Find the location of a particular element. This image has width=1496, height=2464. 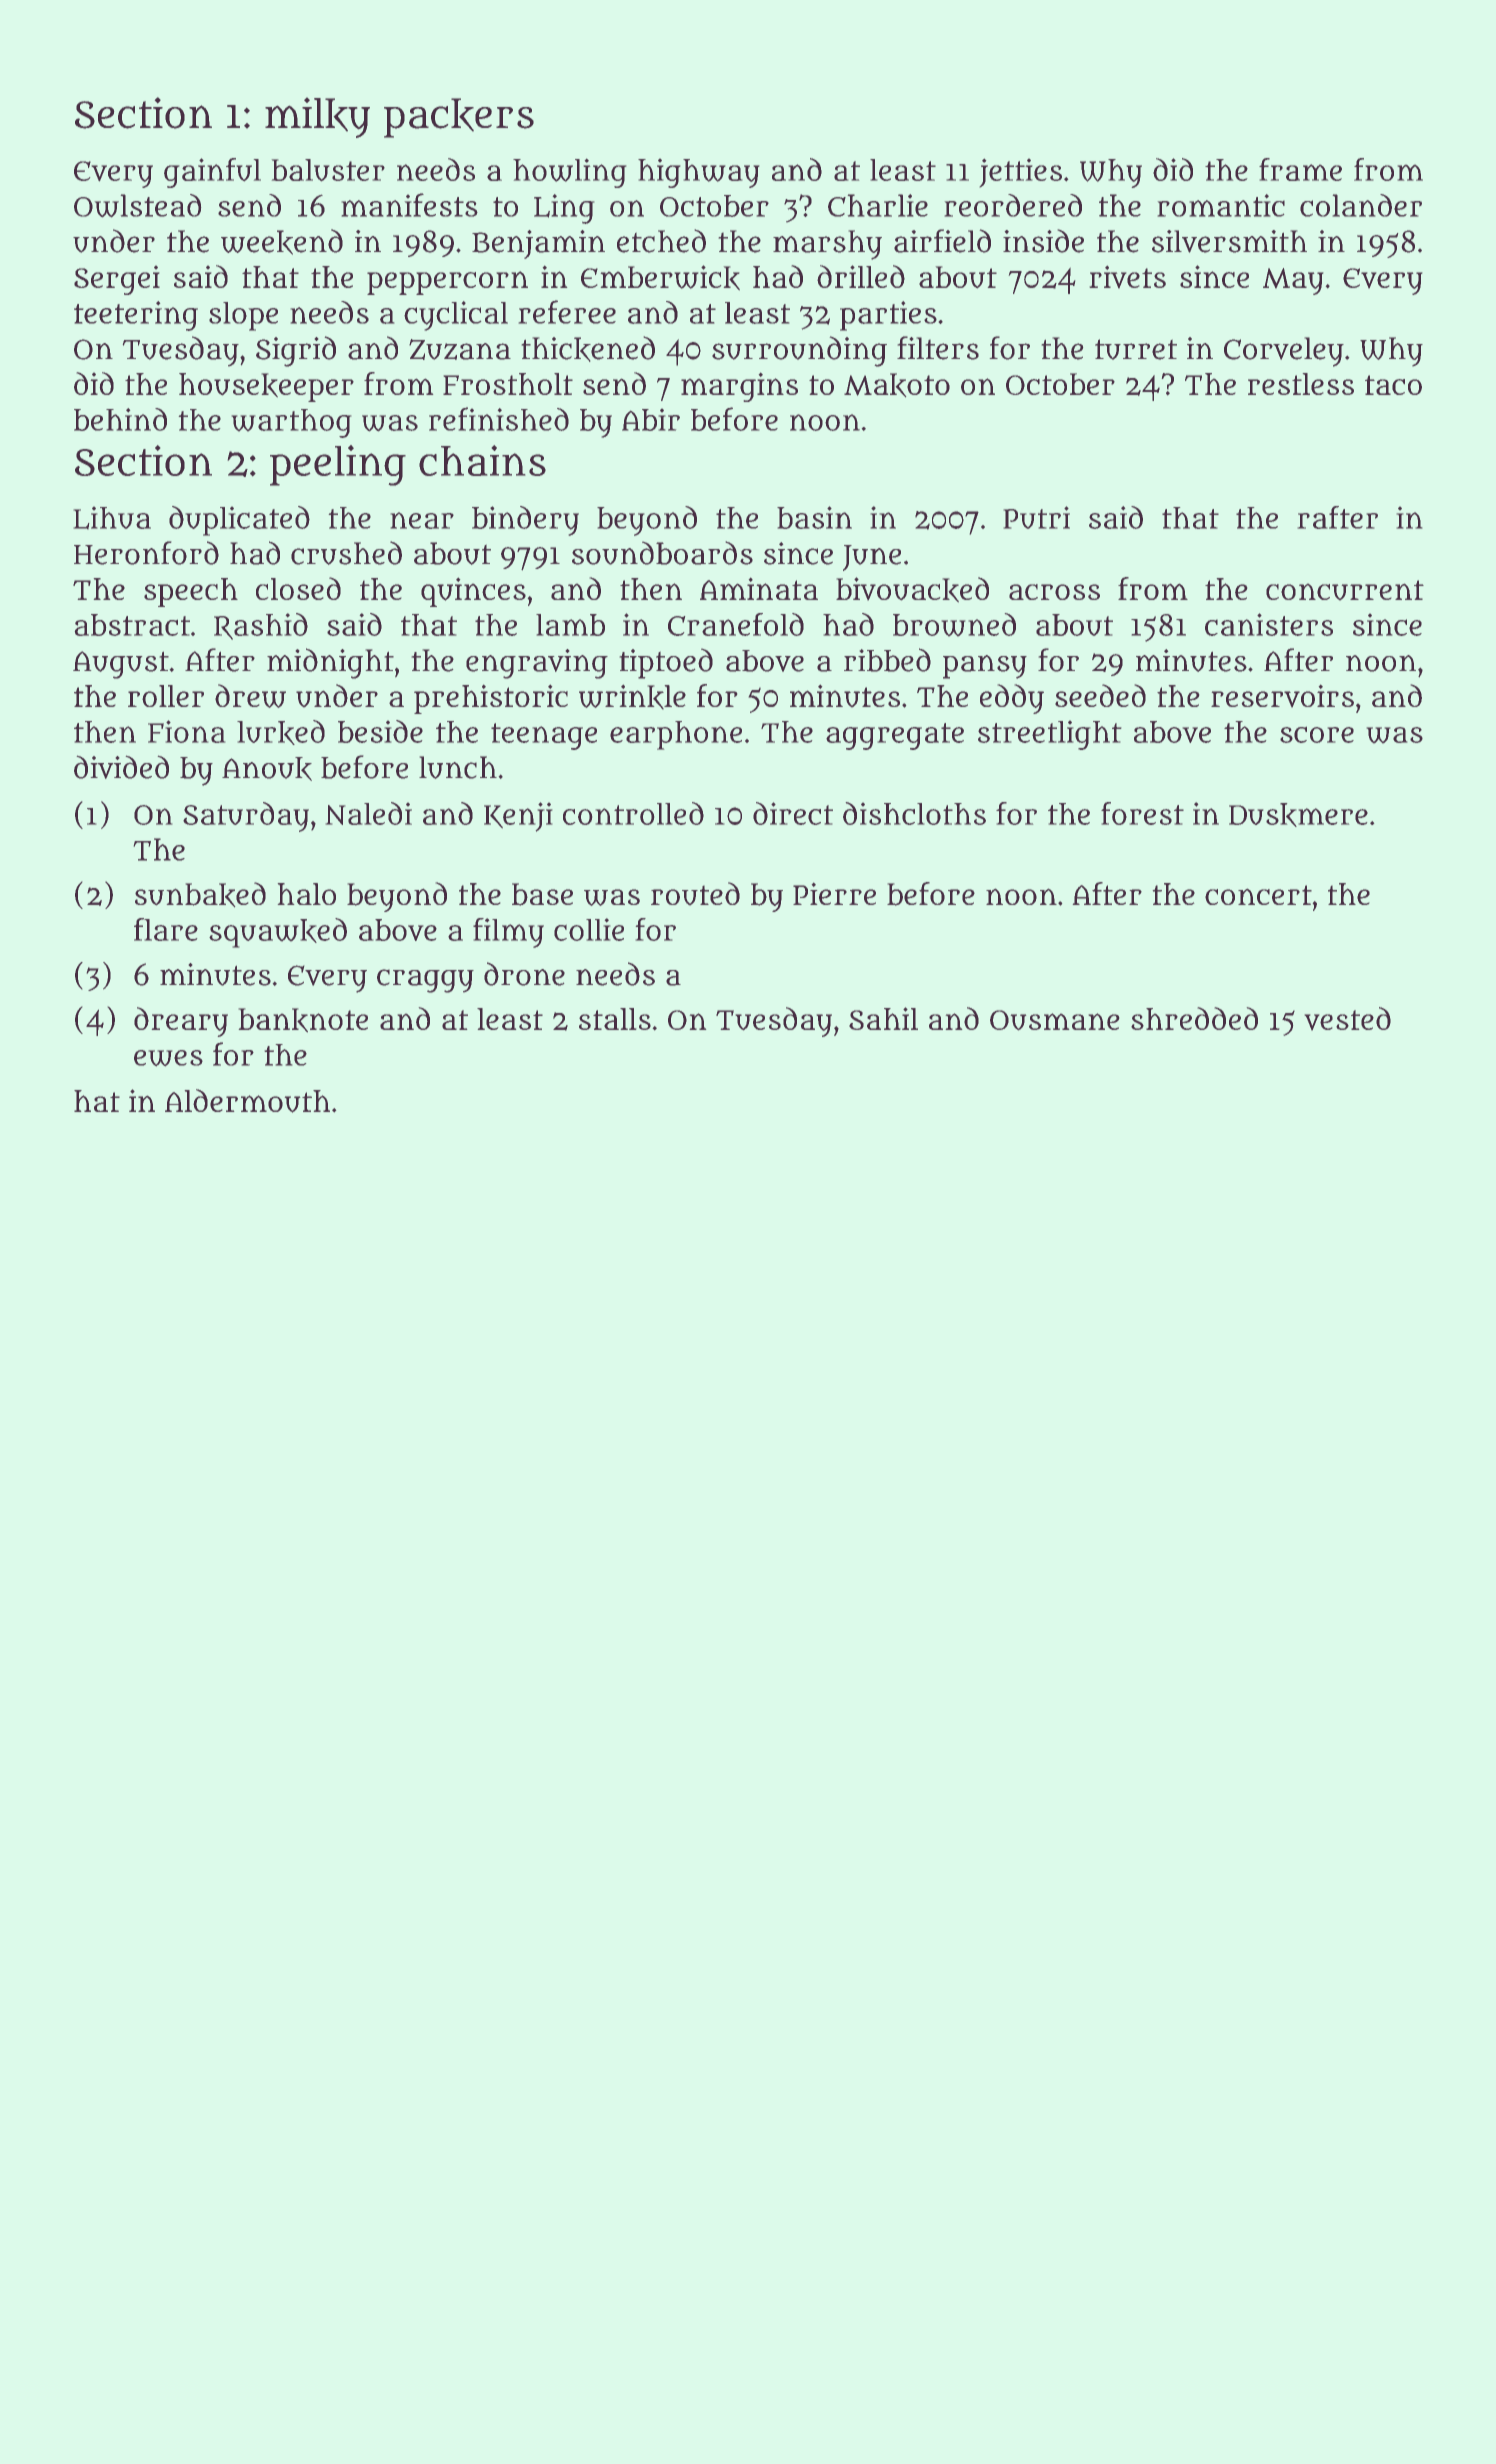

collie is located at coordinates (589, 929).
